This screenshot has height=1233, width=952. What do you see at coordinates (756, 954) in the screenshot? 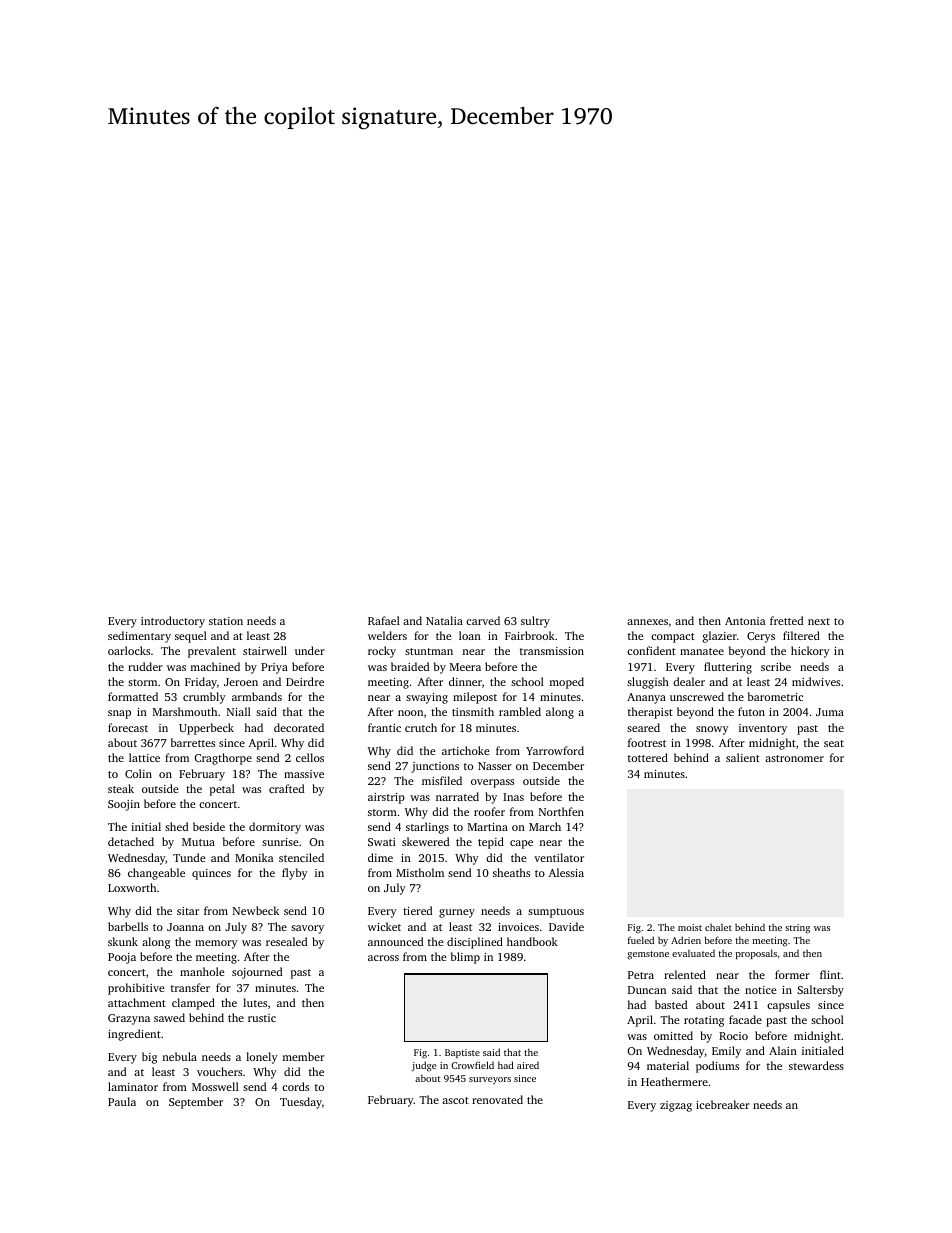
I see `proposals` at bounding box center [756, 954].
